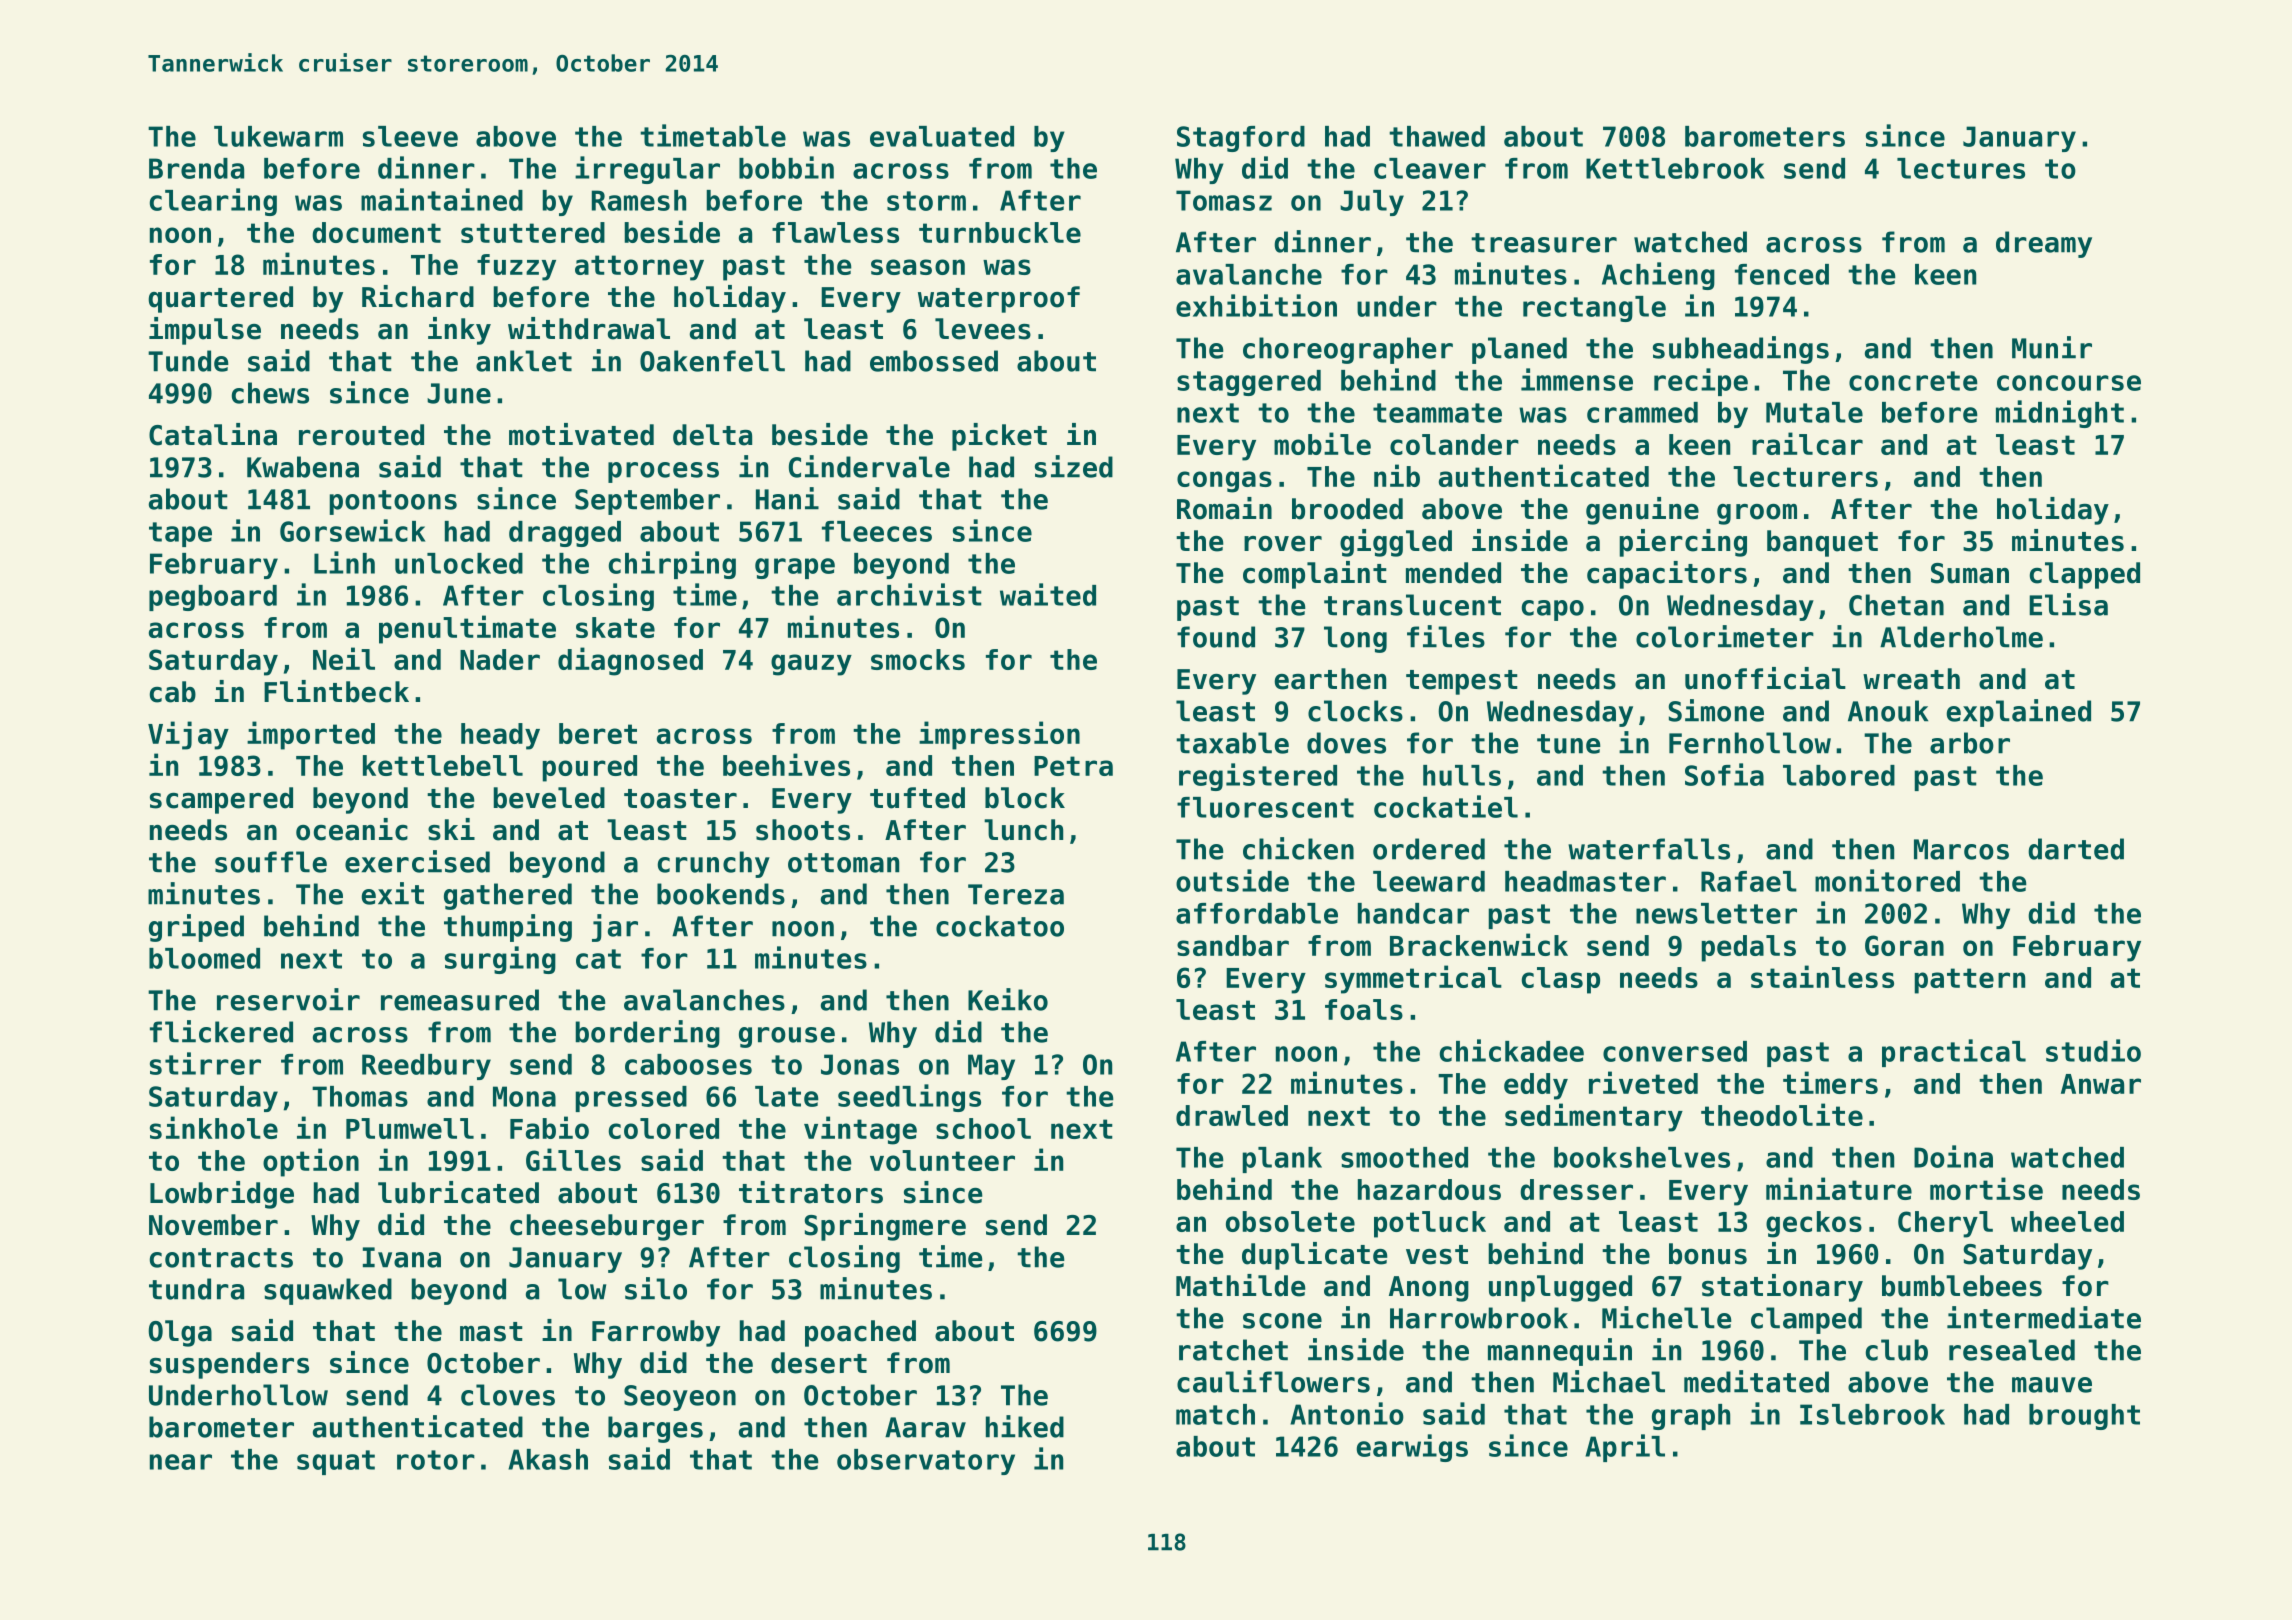 Image resolution: width=2292 pixels, height=1620 pixels. I want to click on observatory, so click(926, 1462).
